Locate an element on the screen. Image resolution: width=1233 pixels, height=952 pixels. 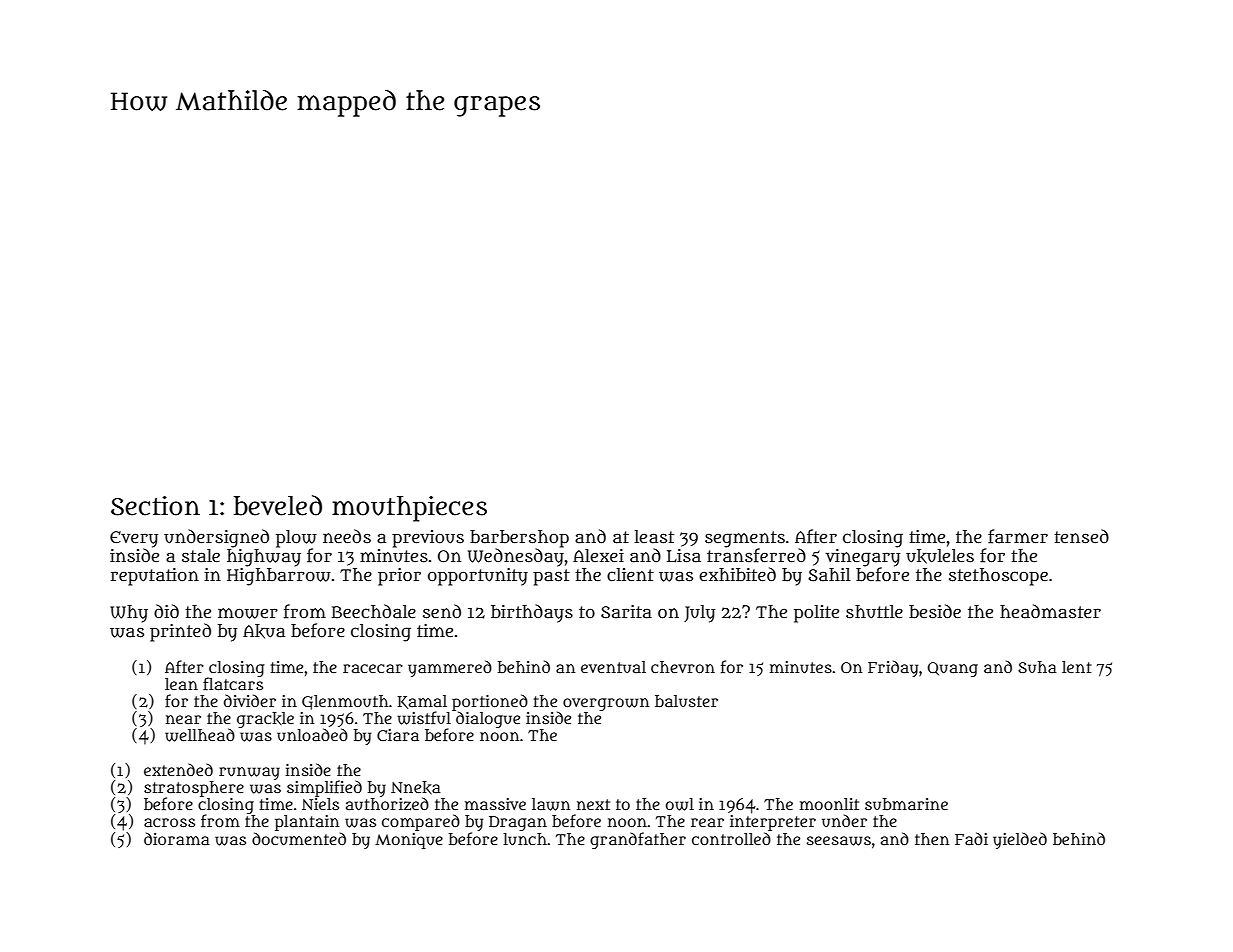
grandfather is located at coordinates (638, 840).
